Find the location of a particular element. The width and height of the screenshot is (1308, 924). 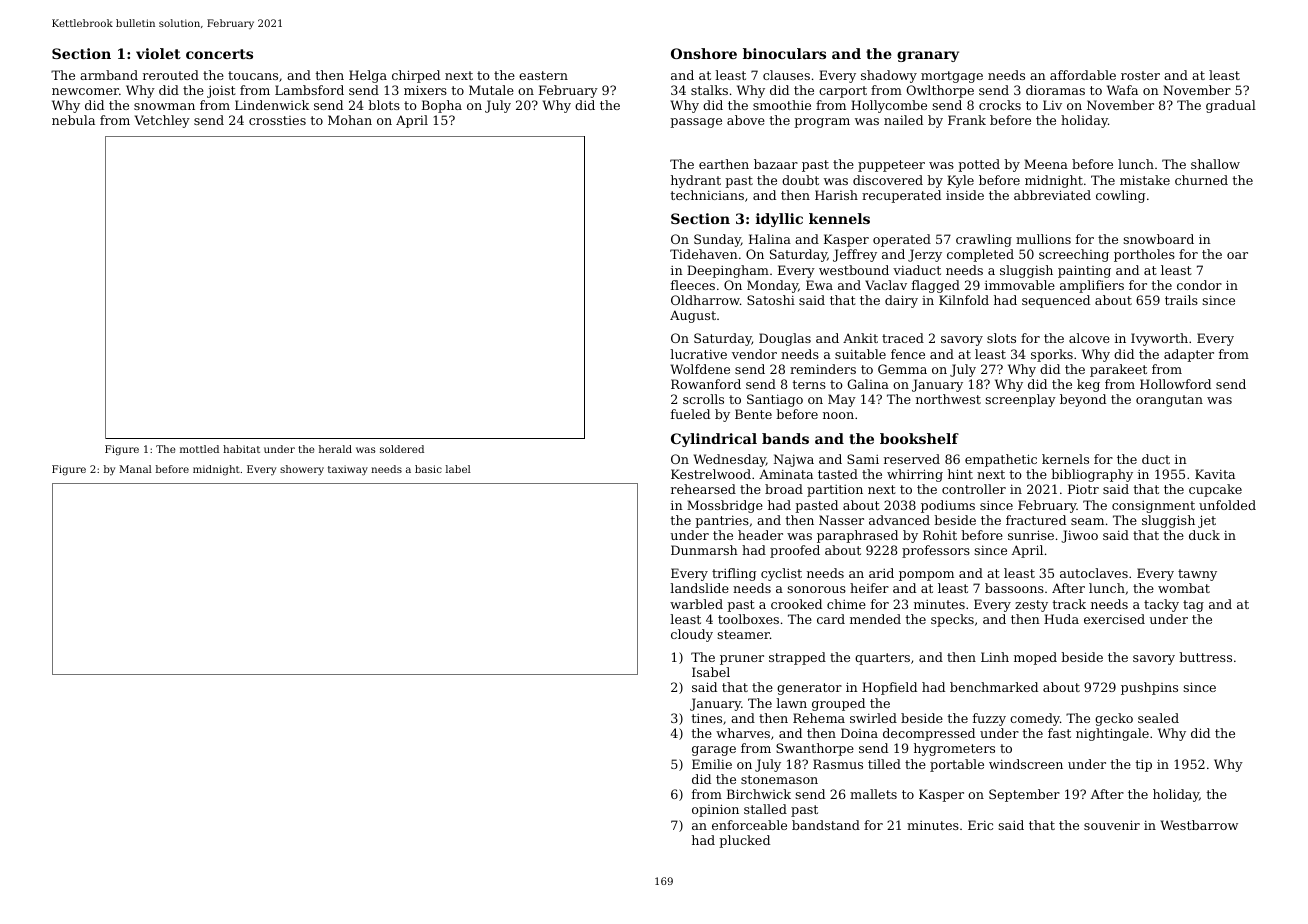

Mohan is located at coordinates (350, 120).
